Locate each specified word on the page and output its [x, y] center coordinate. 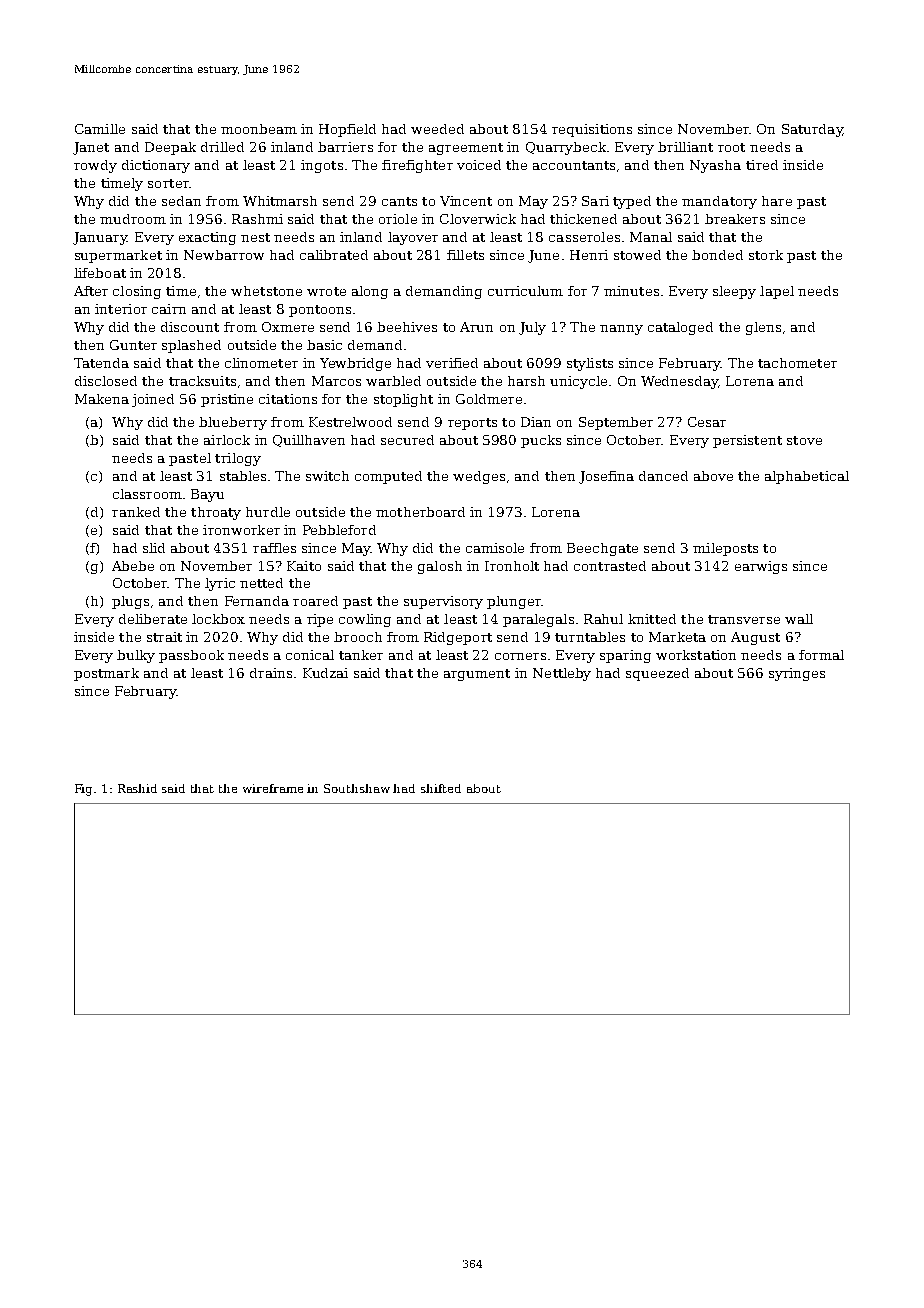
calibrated [334, 255]
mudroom [133, 219]
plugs [130, 602]
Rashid [137, 788]
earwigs [761, 567]
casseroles [584, 237]
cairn [169, 309]
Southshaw [357, 788]
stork [766, 255]
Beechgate [602, 549]
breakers [735, 219]
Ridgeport [458, 638]
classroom [147, 494]
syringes [797, 674]
